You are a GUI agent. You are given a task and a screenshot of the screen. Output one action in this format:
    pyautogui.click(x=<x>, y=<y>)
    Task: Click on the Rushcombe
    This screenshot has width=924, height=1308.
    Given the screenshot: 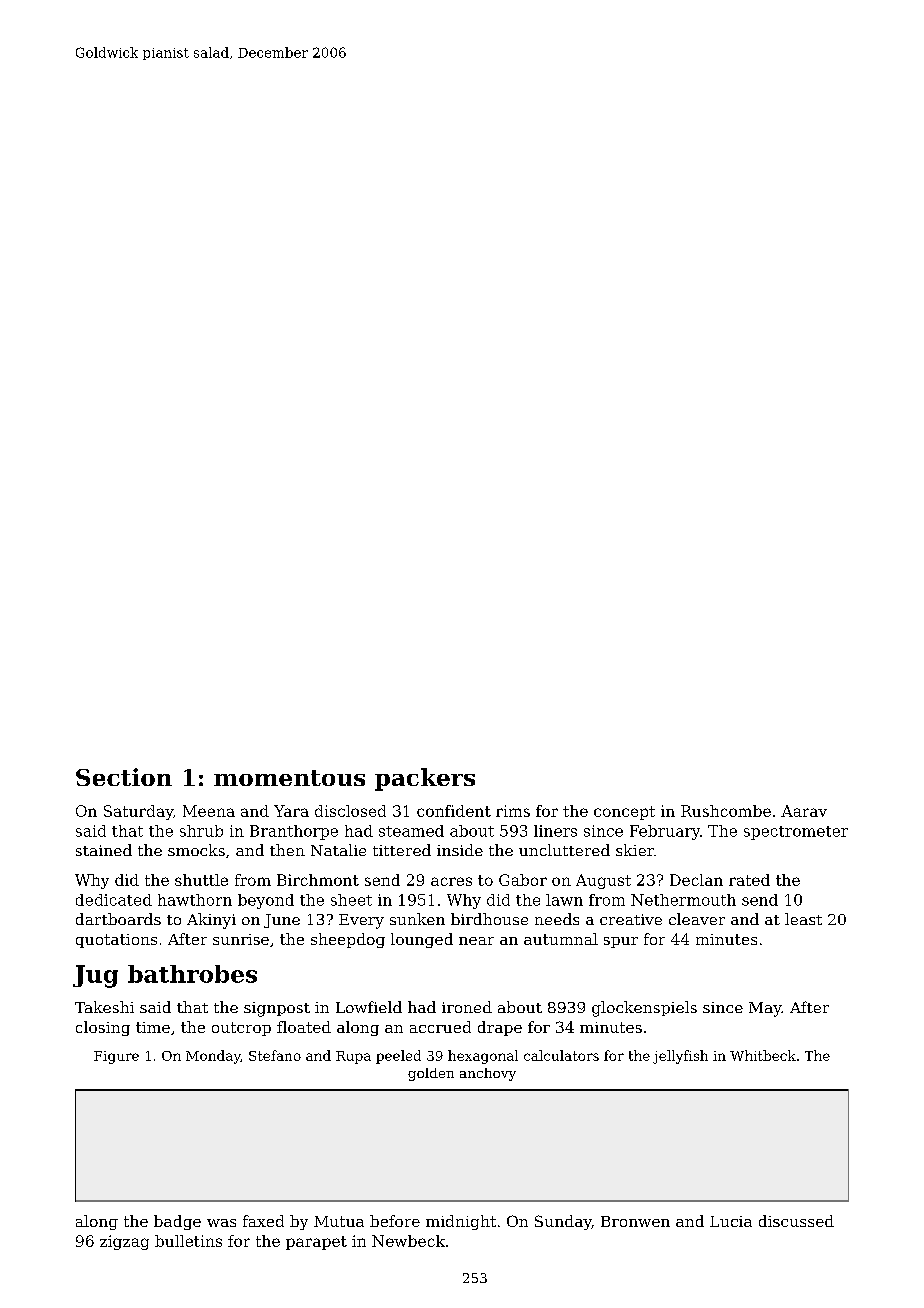 What is the action you would take?
    pyautogui.click(x=726, y=811)
